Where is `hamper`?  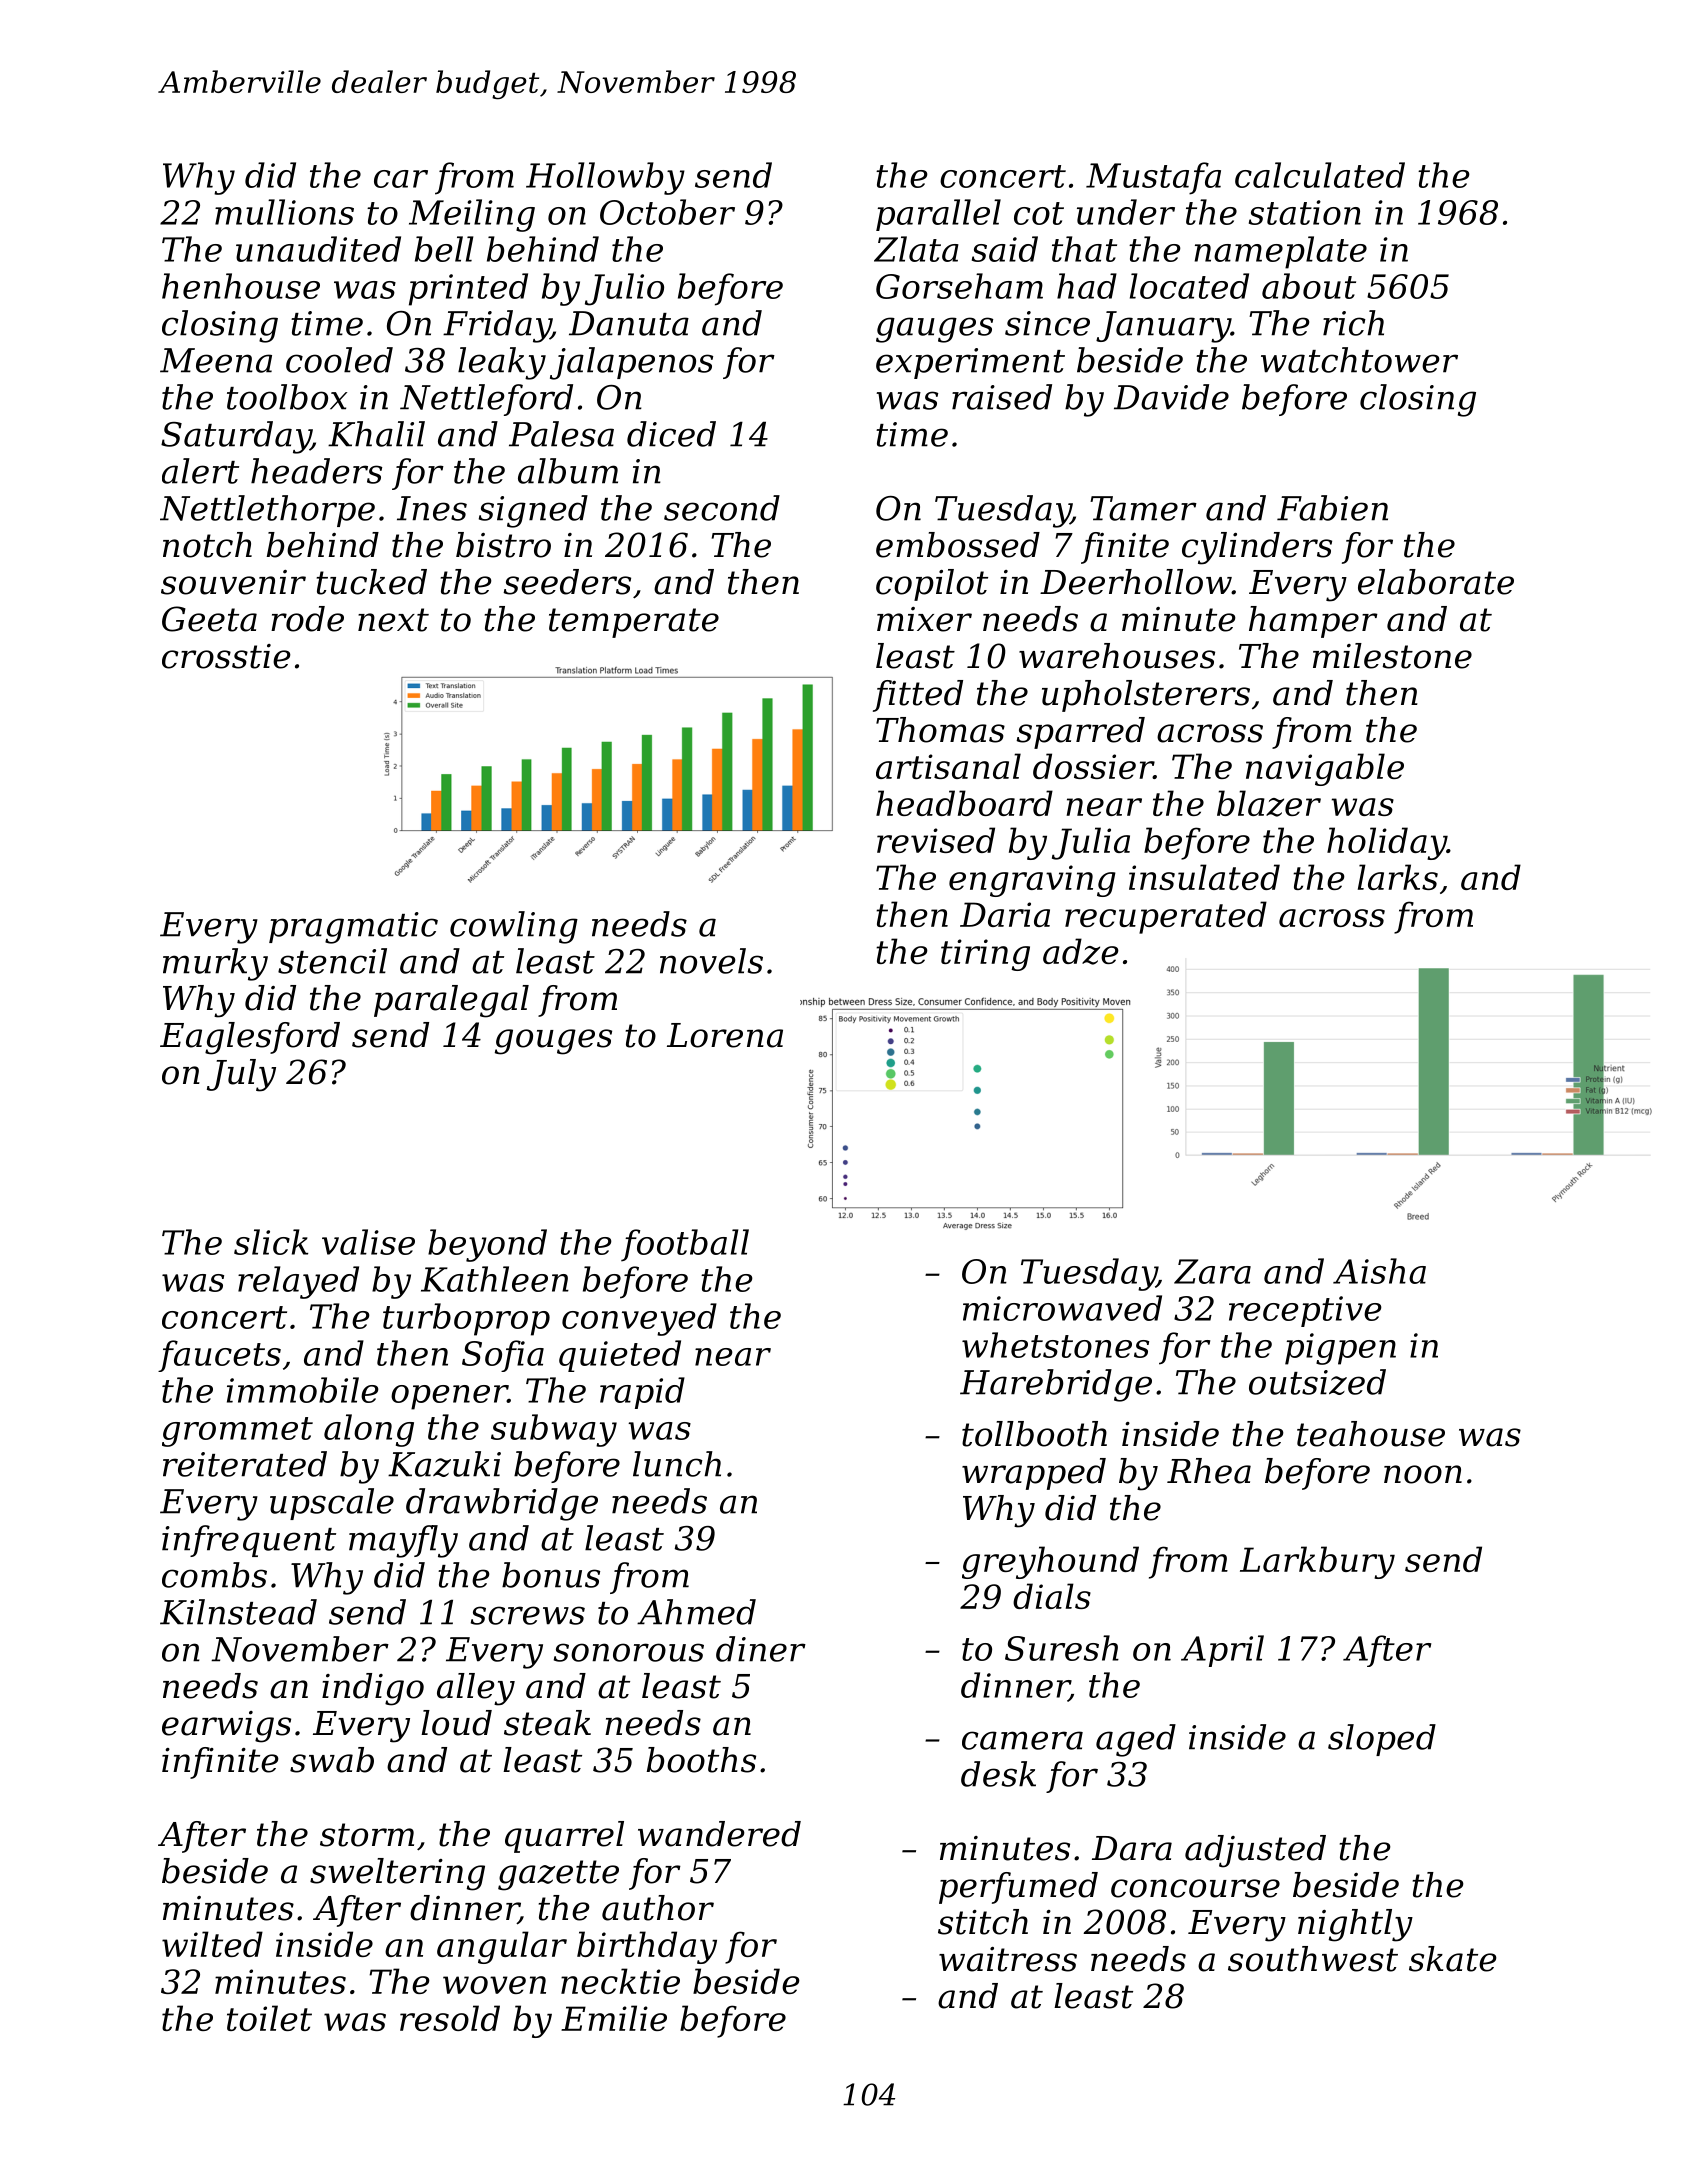
hamper is located at coordinates (1313, 622).
